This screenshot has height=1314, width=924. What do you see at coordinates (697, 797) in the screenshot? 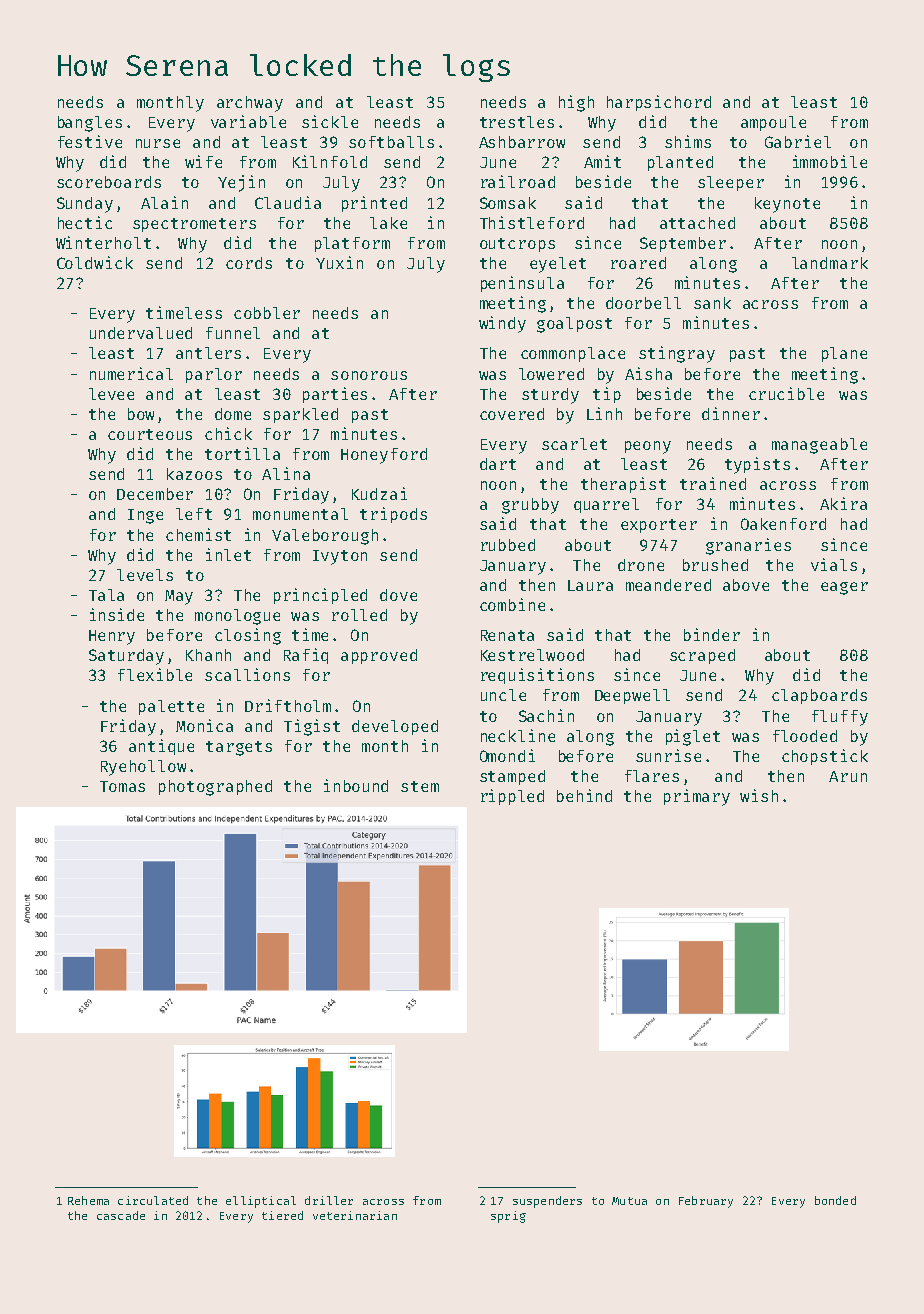
I see `primary` at bounding box center [697, 797].
